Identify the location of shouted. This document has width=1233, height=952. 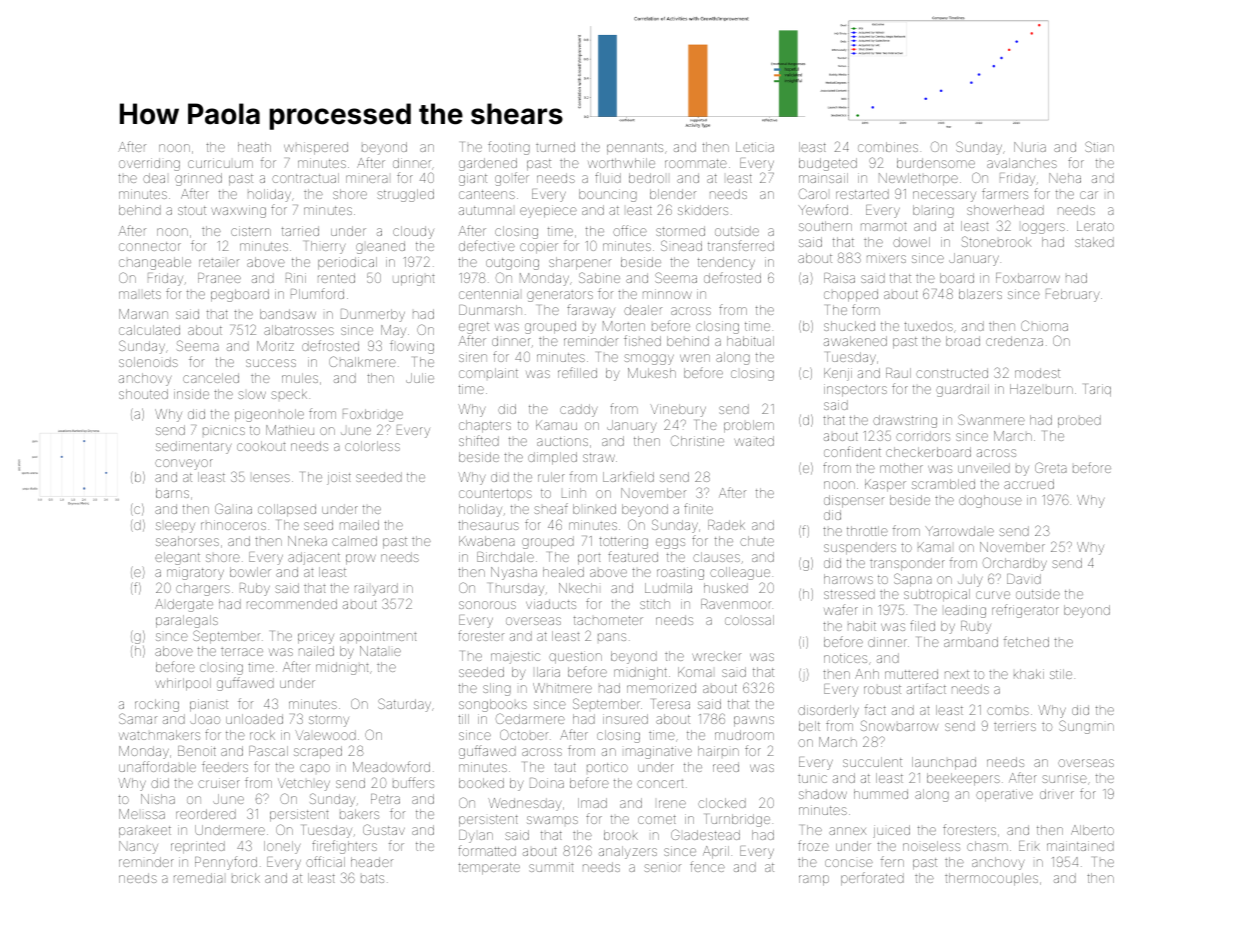
(143, 394).
